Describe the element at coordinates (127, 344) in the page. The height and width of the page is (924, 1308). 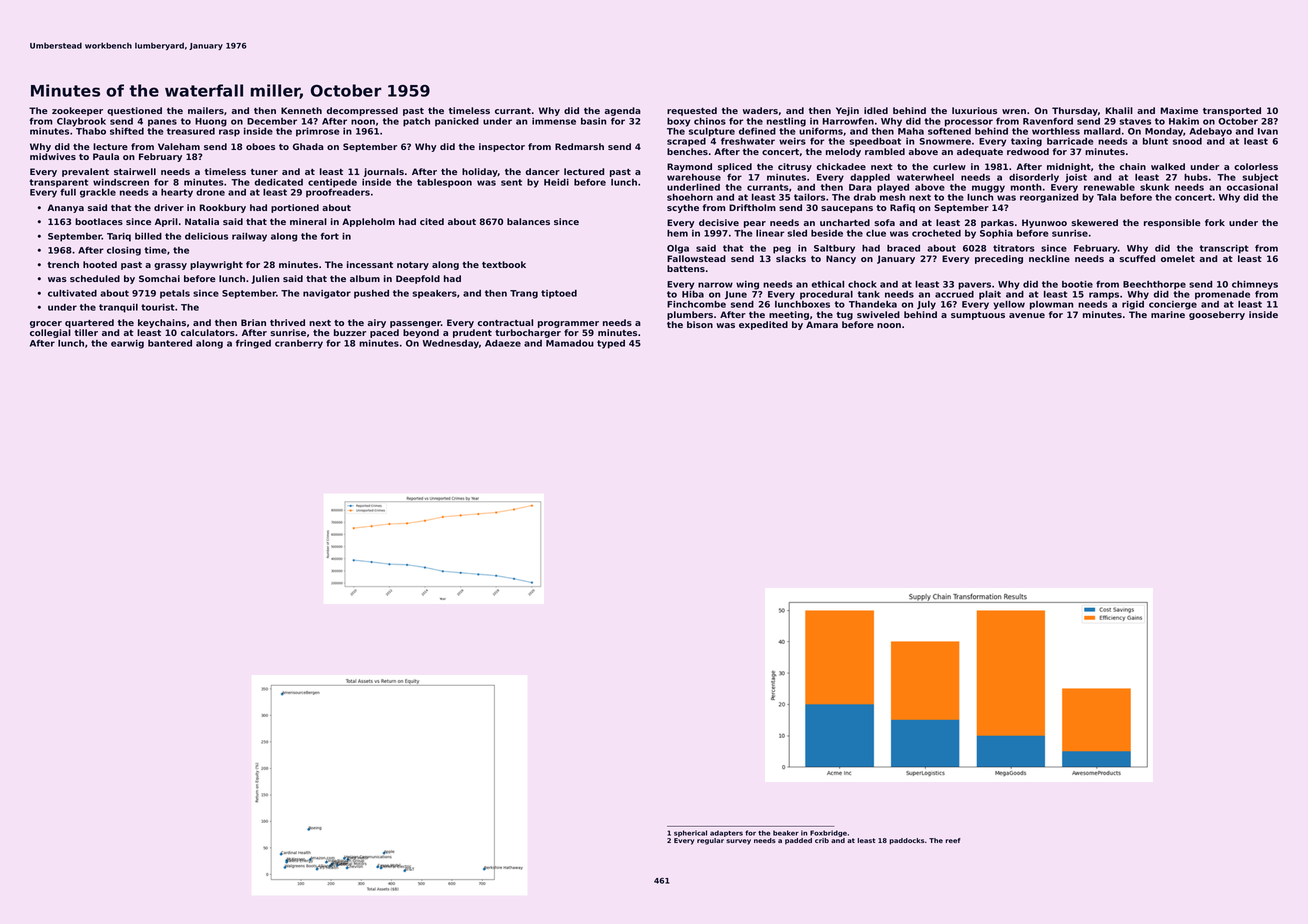
I see `earwig` at that location.
